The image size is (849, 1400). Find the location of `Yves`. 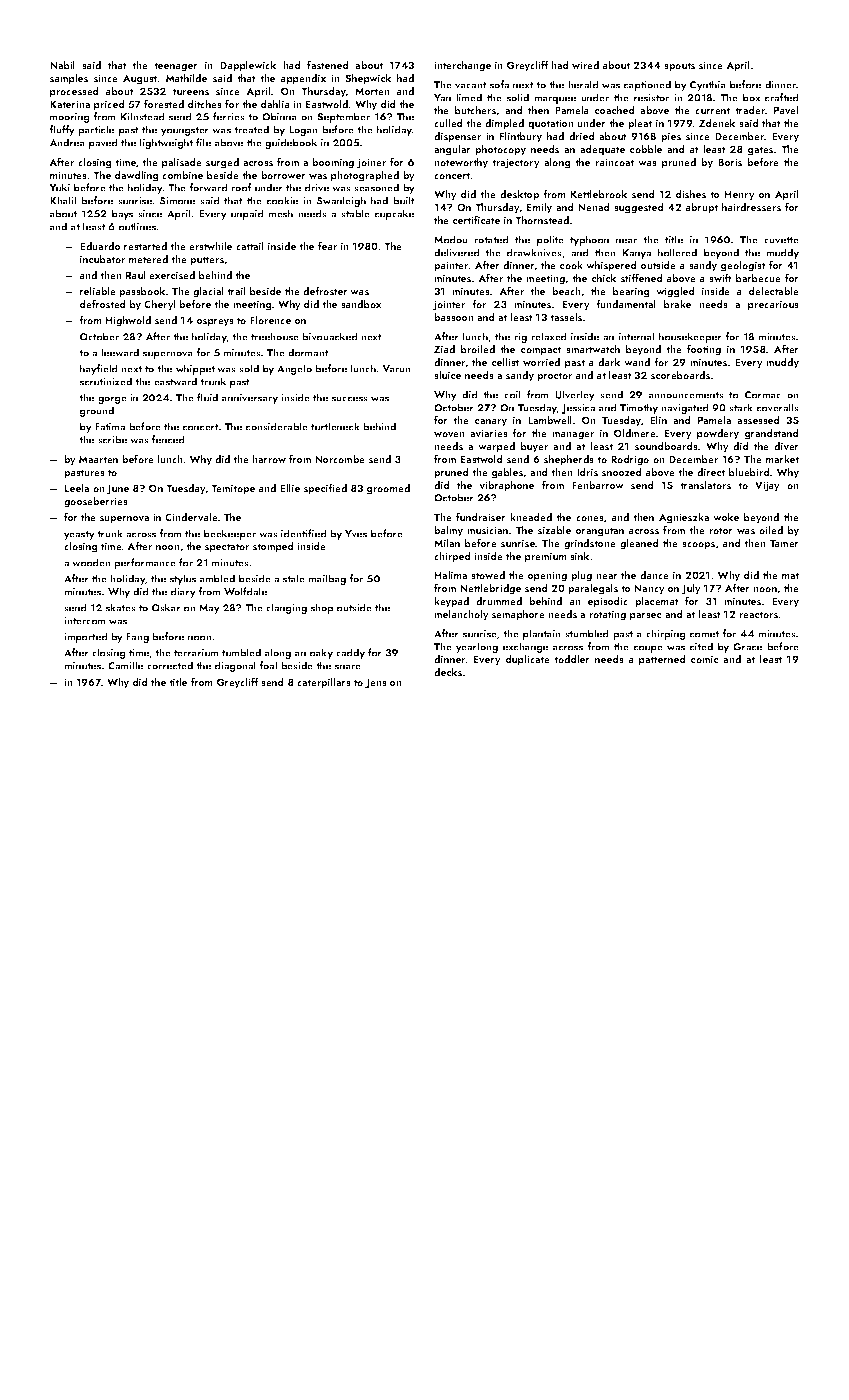

Yves is located at coordinates (356, 534).
